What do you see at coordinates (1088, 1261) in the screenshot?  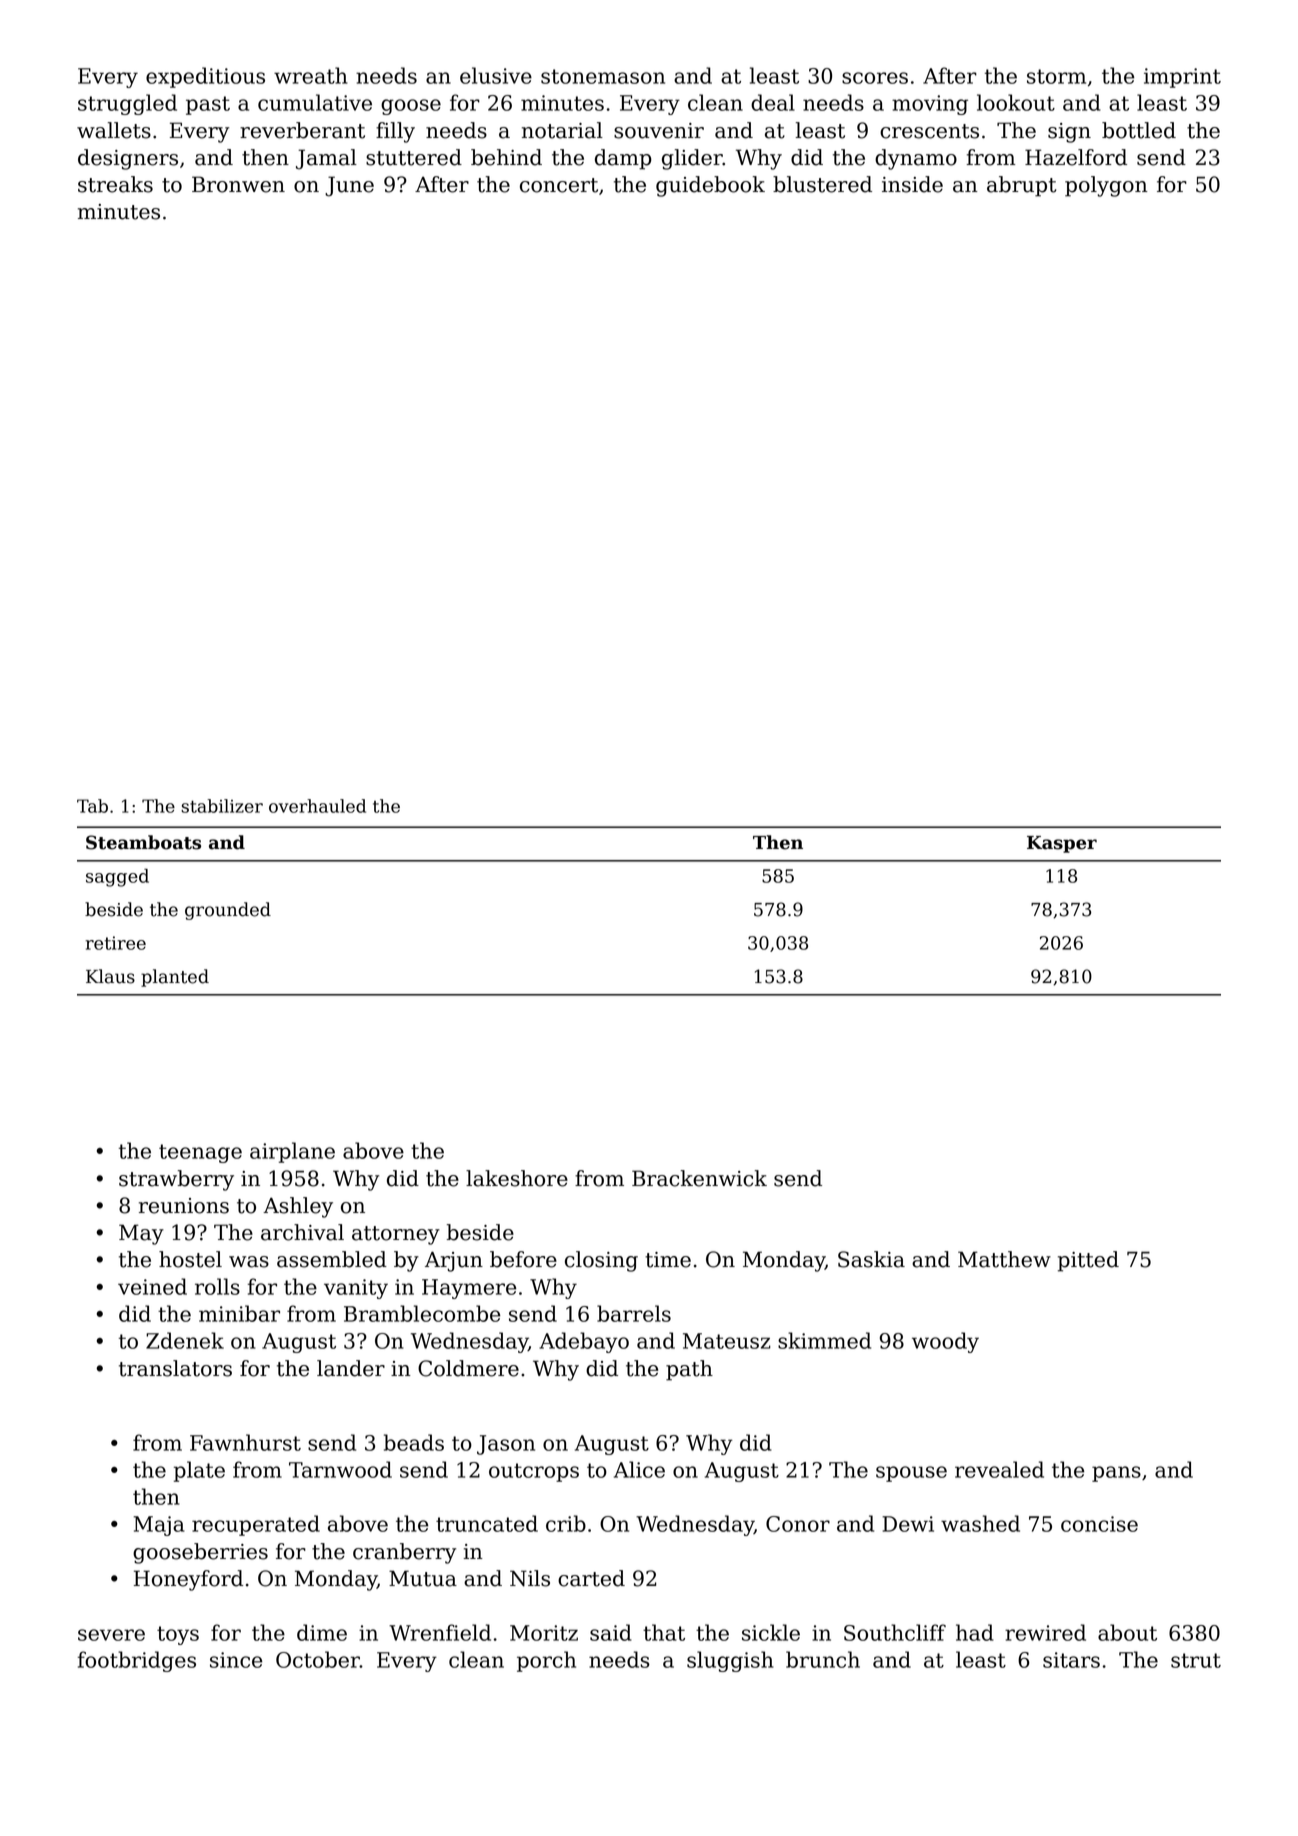 I see `pitted` at bounding box center [1088, 1261].
